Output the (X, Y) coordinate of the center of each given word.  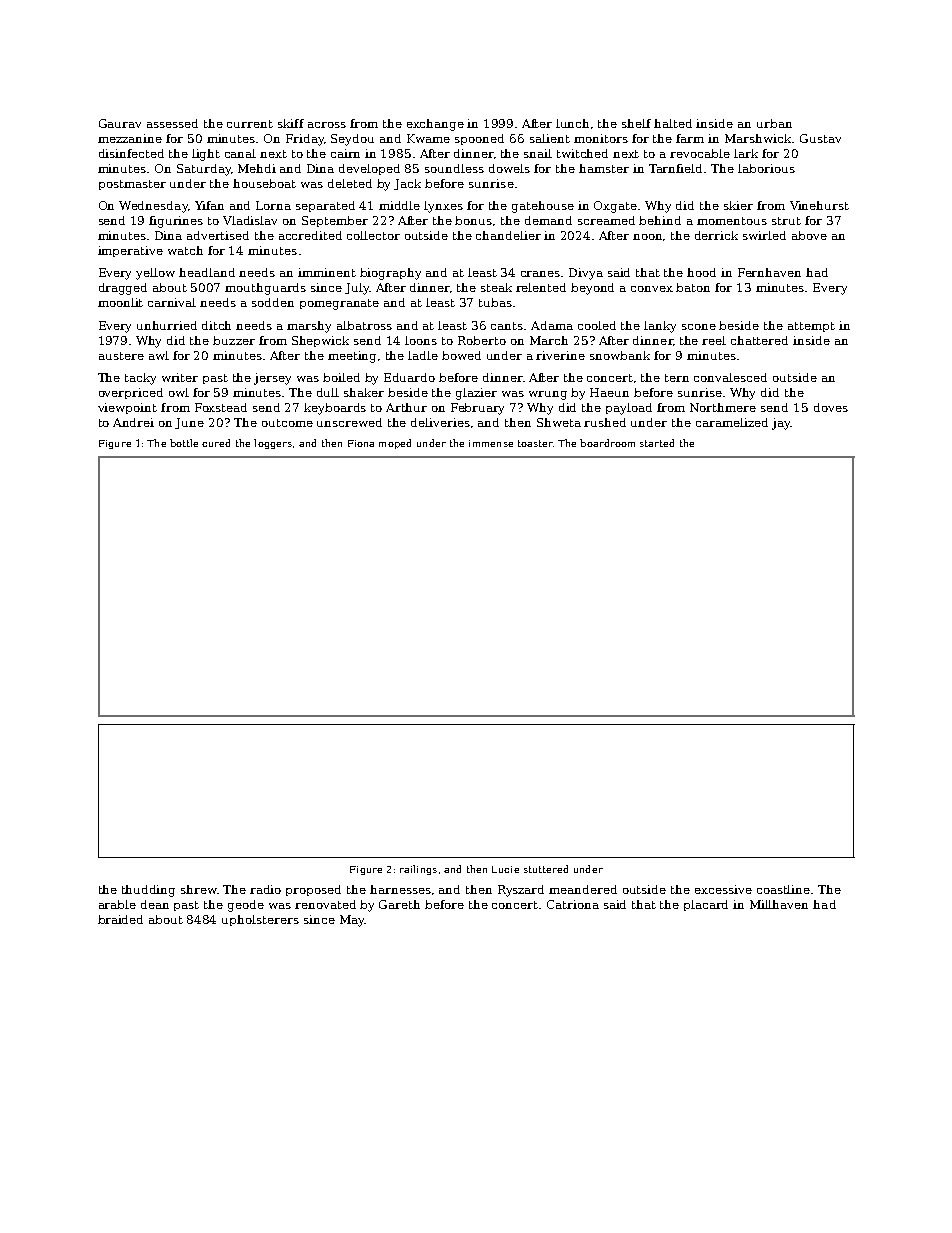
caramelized (732, 422)
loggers (273, 444)
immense (491, 443)
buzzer (234, 340)
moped (395, 444)
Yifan (209, 205)
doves (831, 407)
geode (246, 906)
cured (216, 443)
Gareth (399, 904)
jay (781, 424)
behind (660, 220)
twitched (582, 153)
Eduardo (409, 377)
